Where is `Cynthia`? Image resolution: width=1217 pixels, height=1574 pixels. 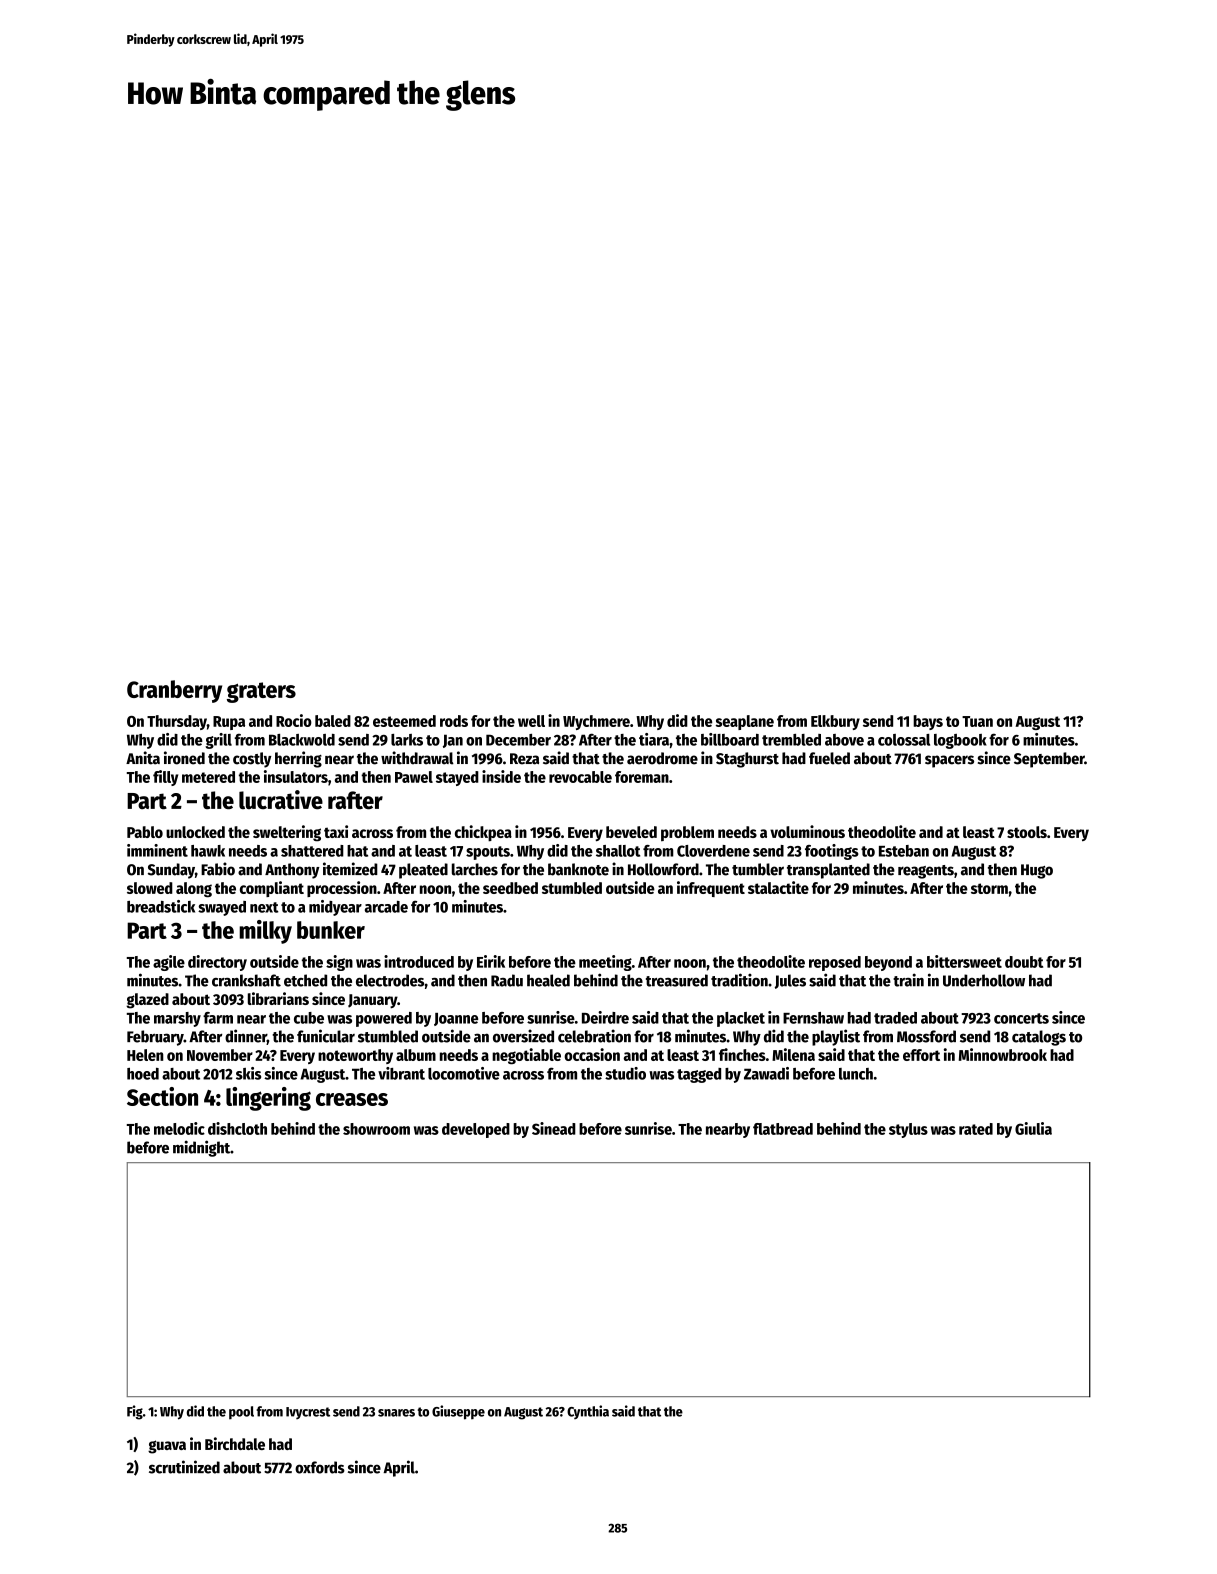 Cynthia is located at coordinates (588, 1412).
